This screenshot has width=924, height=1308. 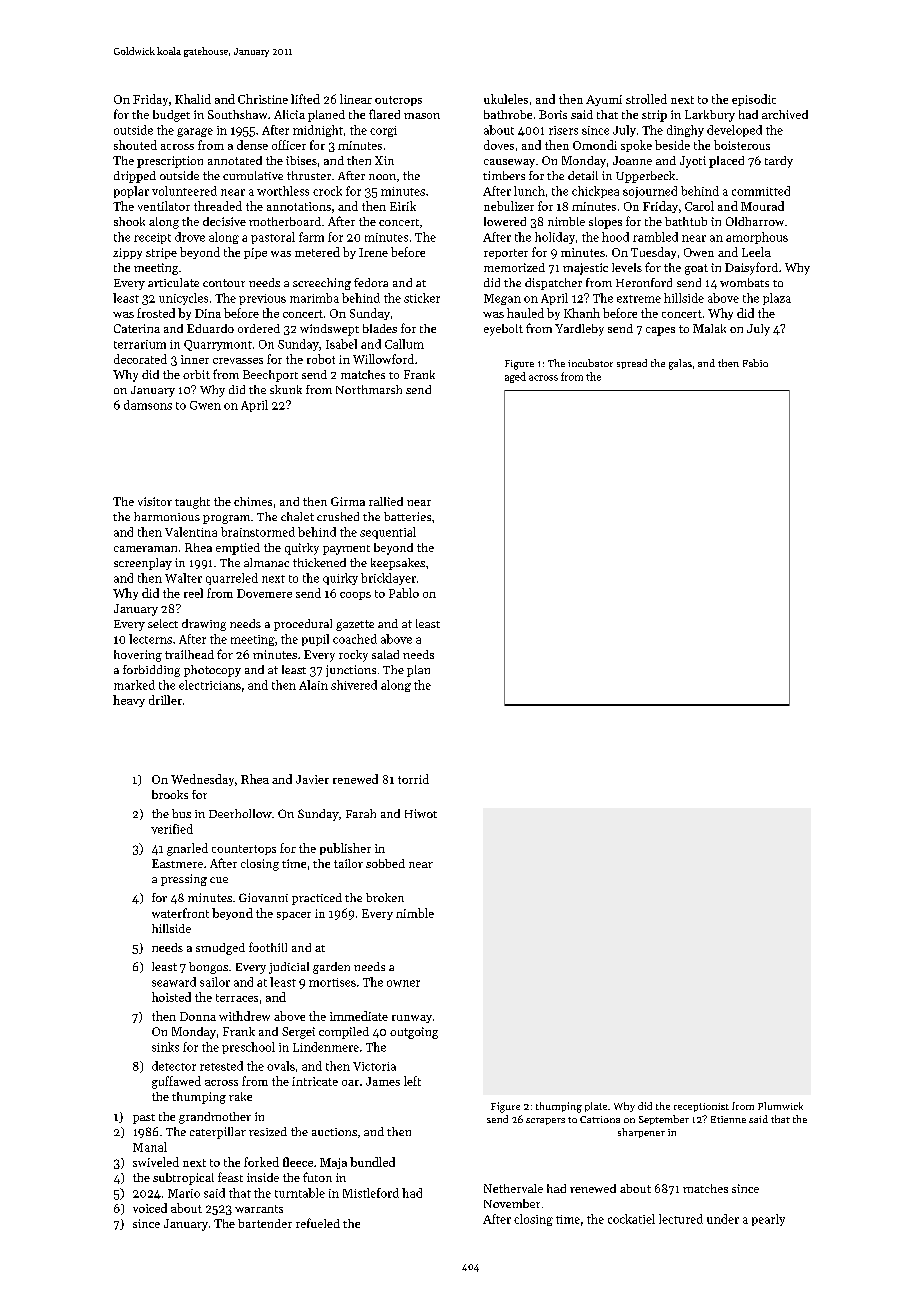 I want to click on James, so click(x=383, y=1081).
